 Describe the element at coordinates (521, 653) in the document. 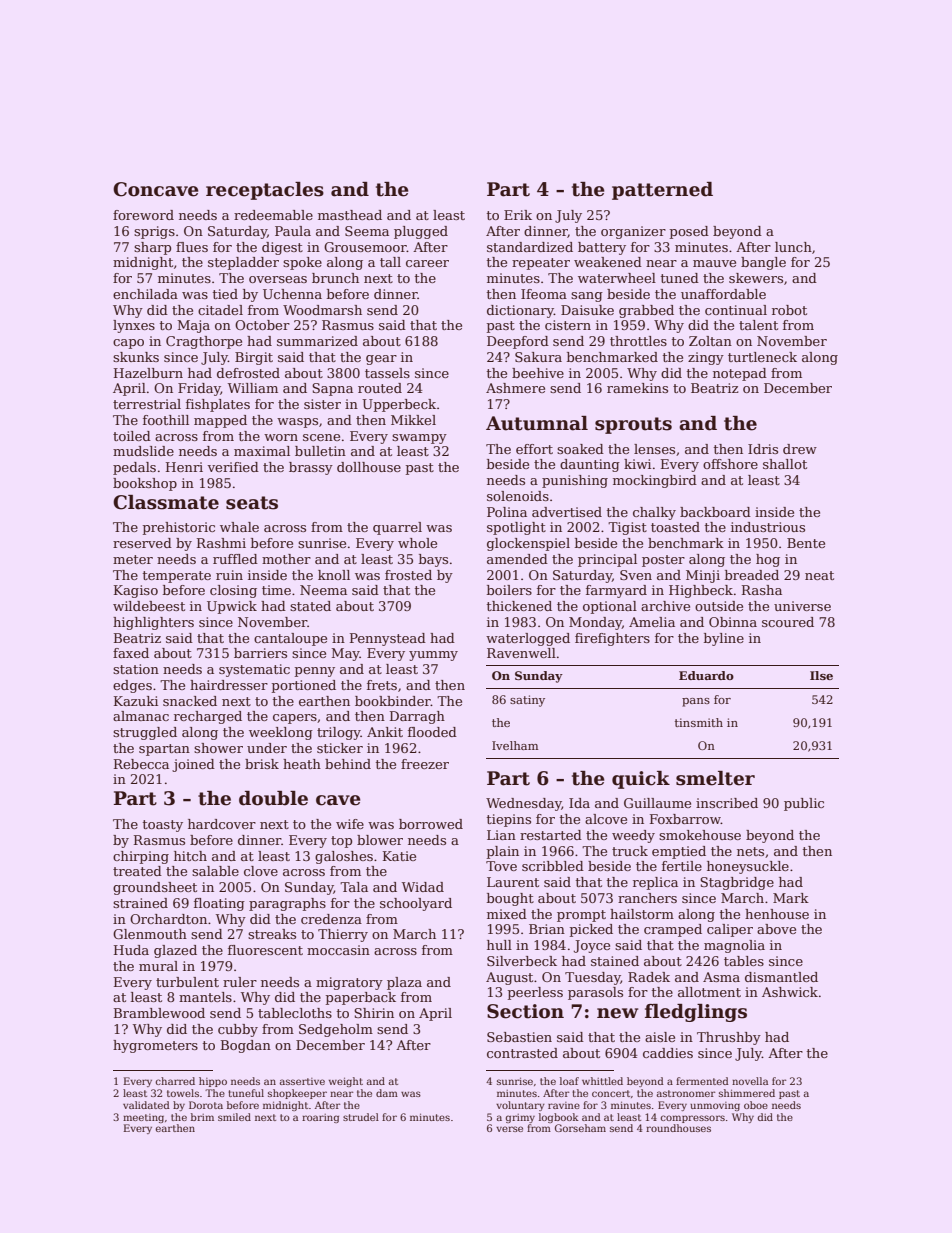

I see `Ravenwell` at that location.
